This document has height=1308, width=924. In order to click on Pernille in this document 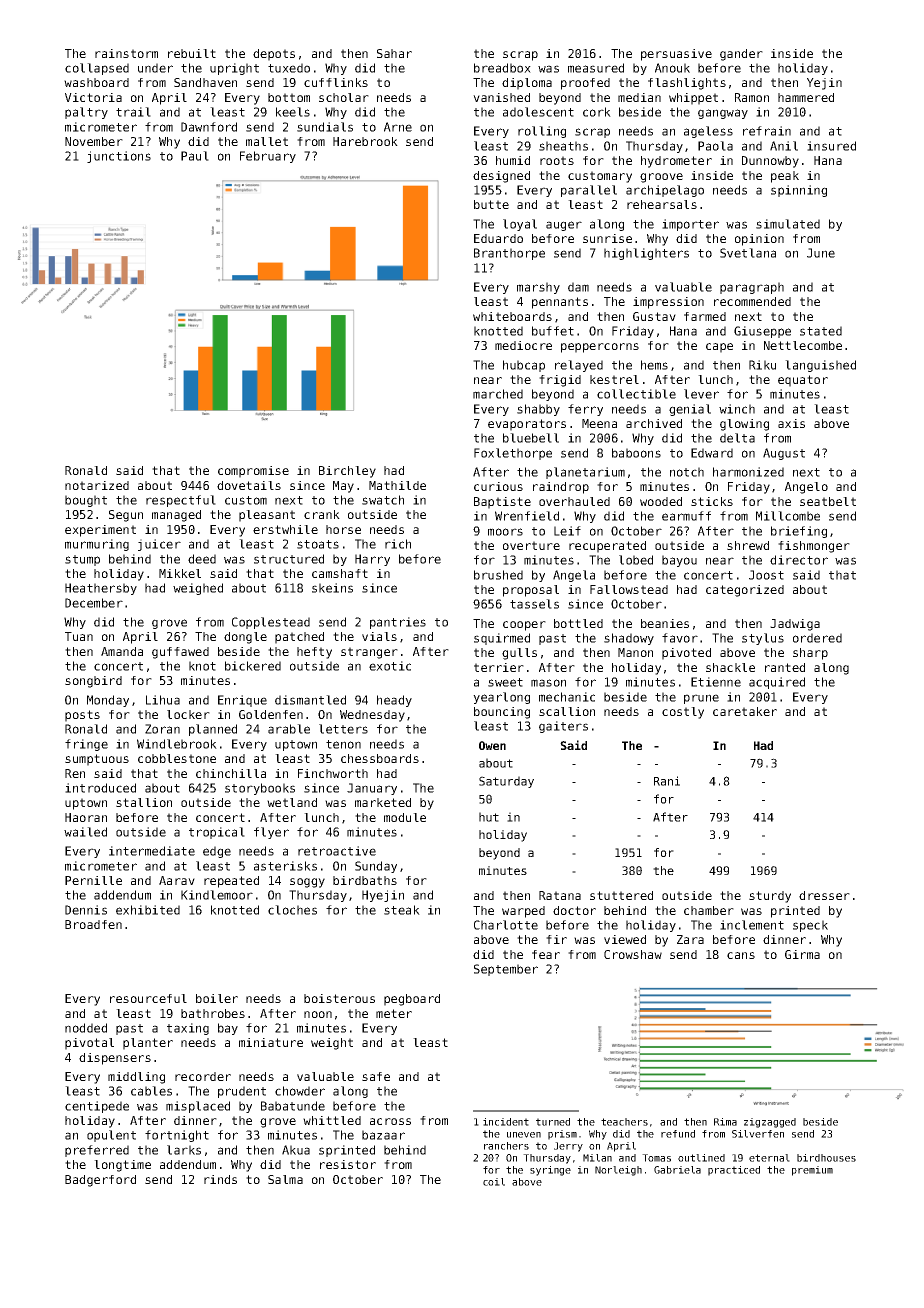, I will do `click(93, 880)`.
